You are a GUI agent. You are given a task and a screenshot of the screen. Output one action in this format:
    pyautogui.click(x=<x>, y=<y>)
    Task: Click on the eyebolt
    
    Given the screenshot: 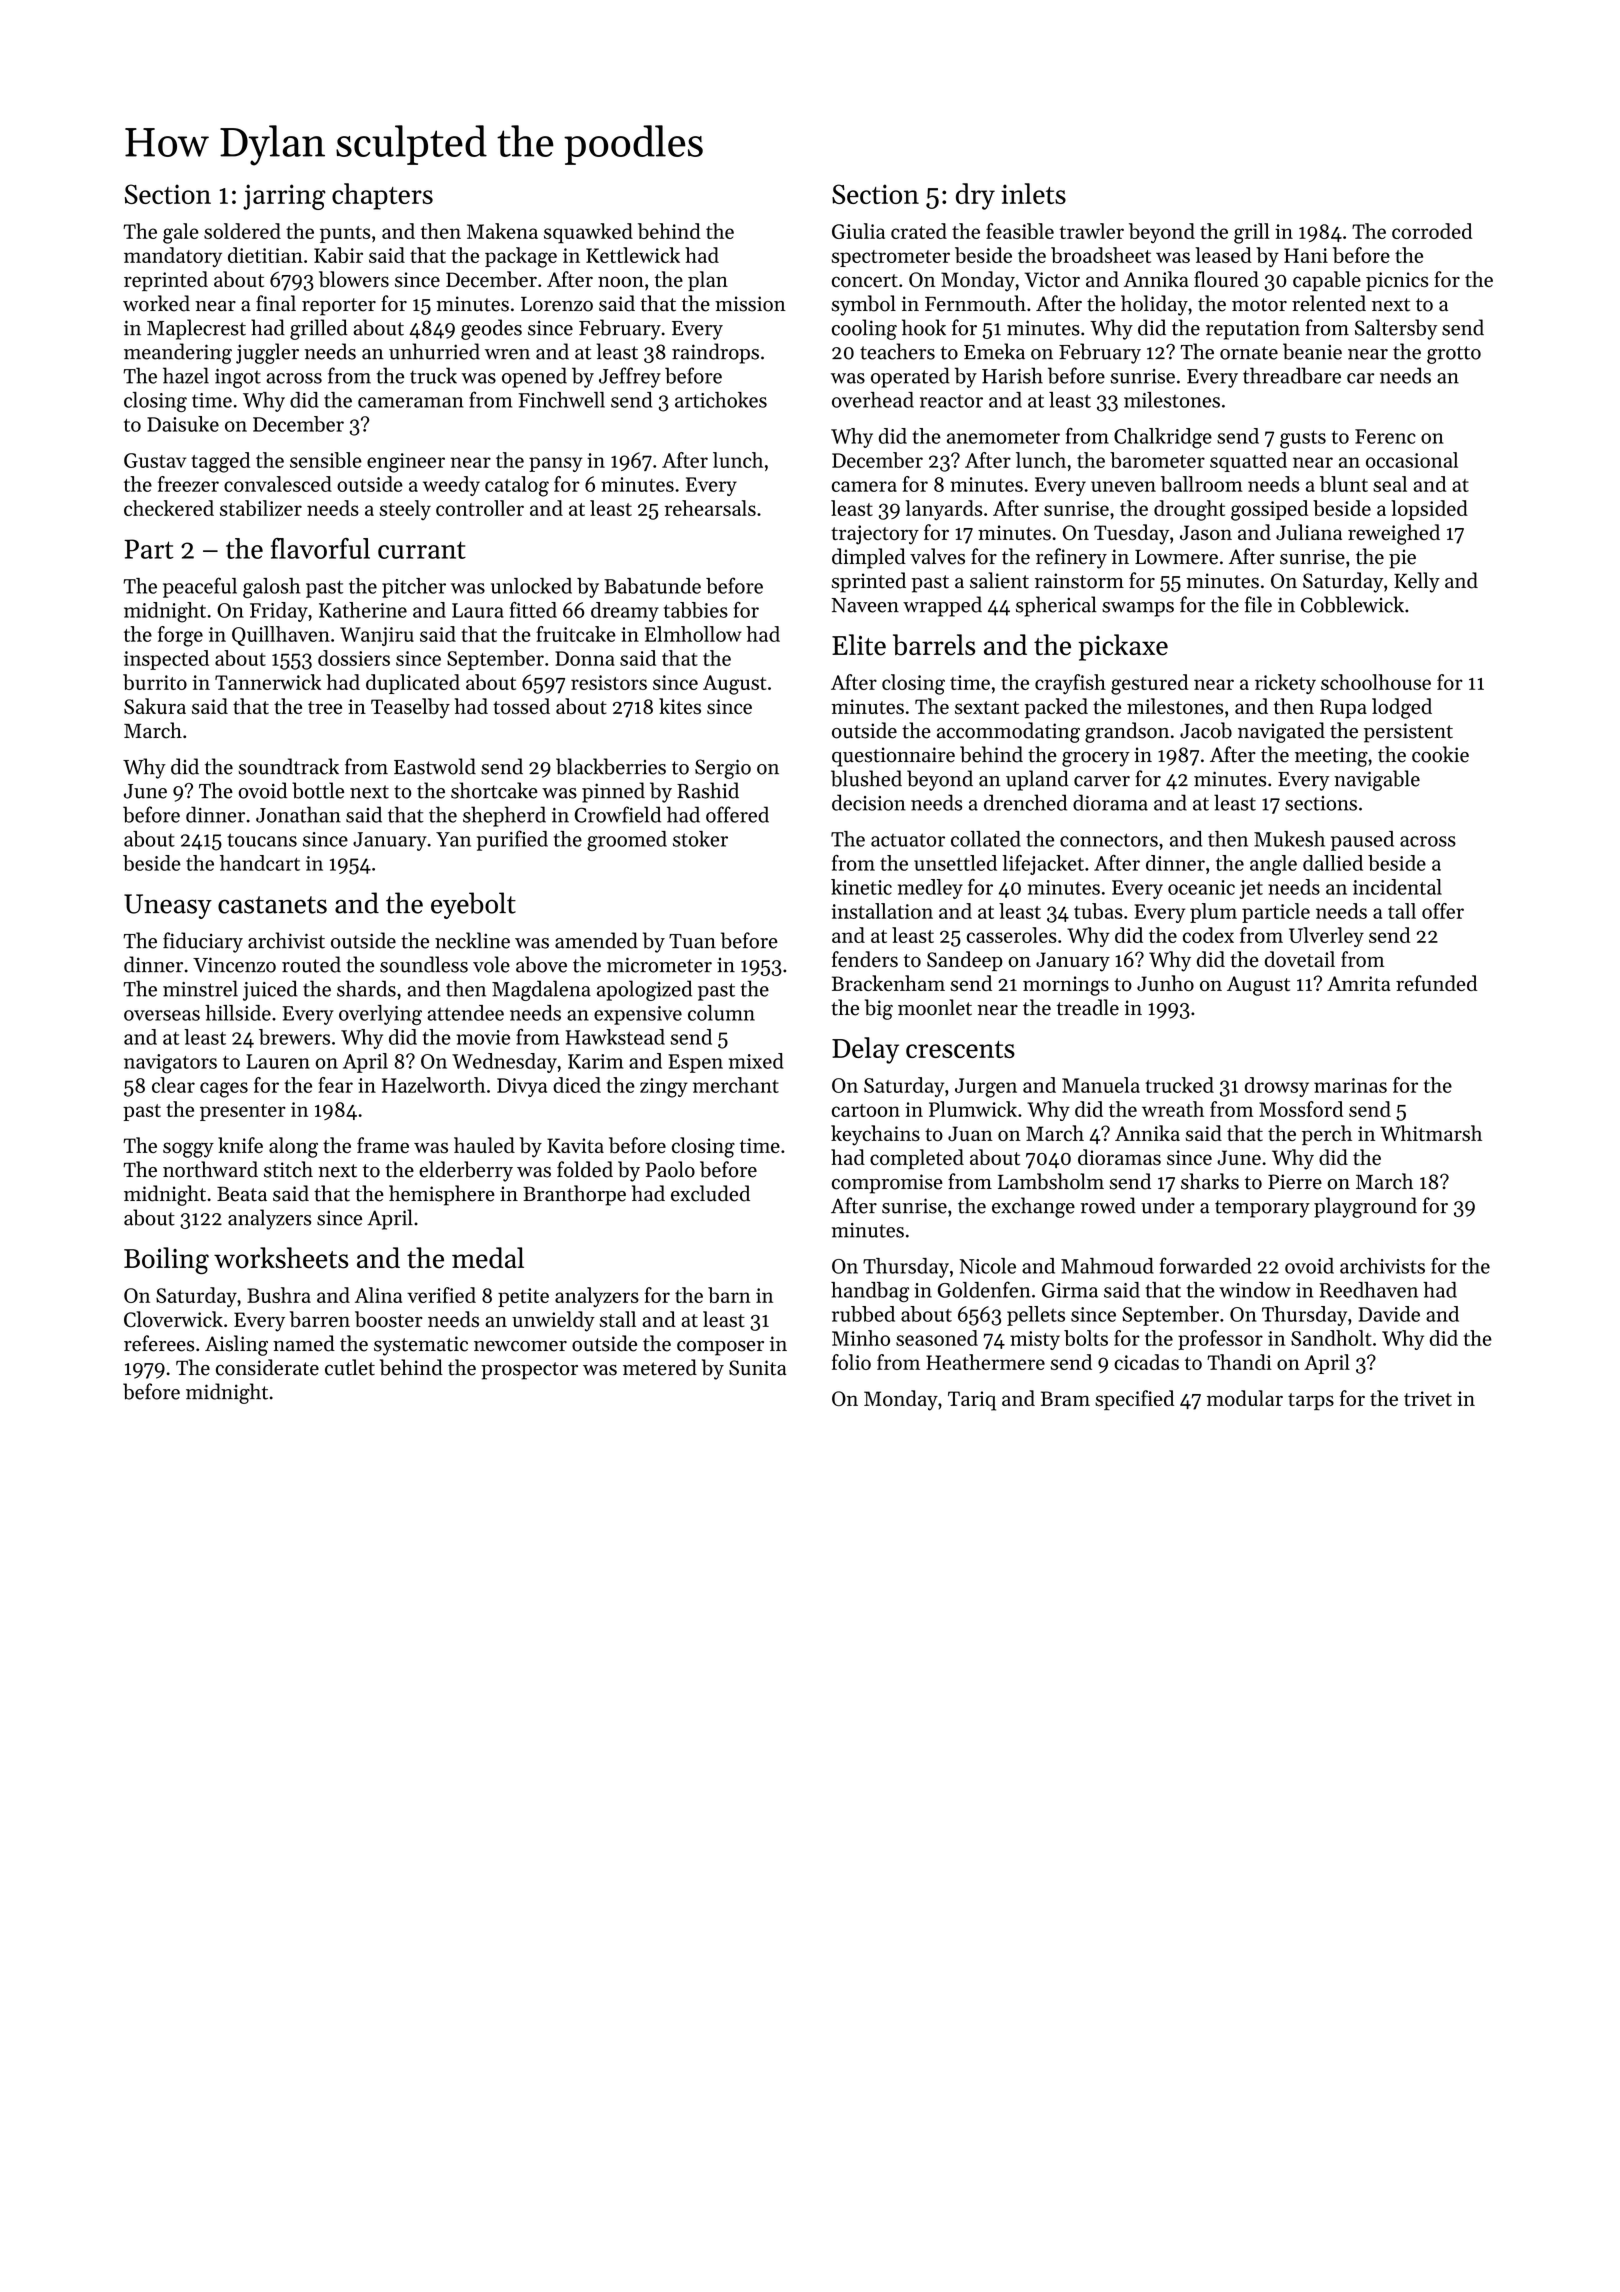 What is the action you would take?
    pyautogui.click(x=473, y=905)
